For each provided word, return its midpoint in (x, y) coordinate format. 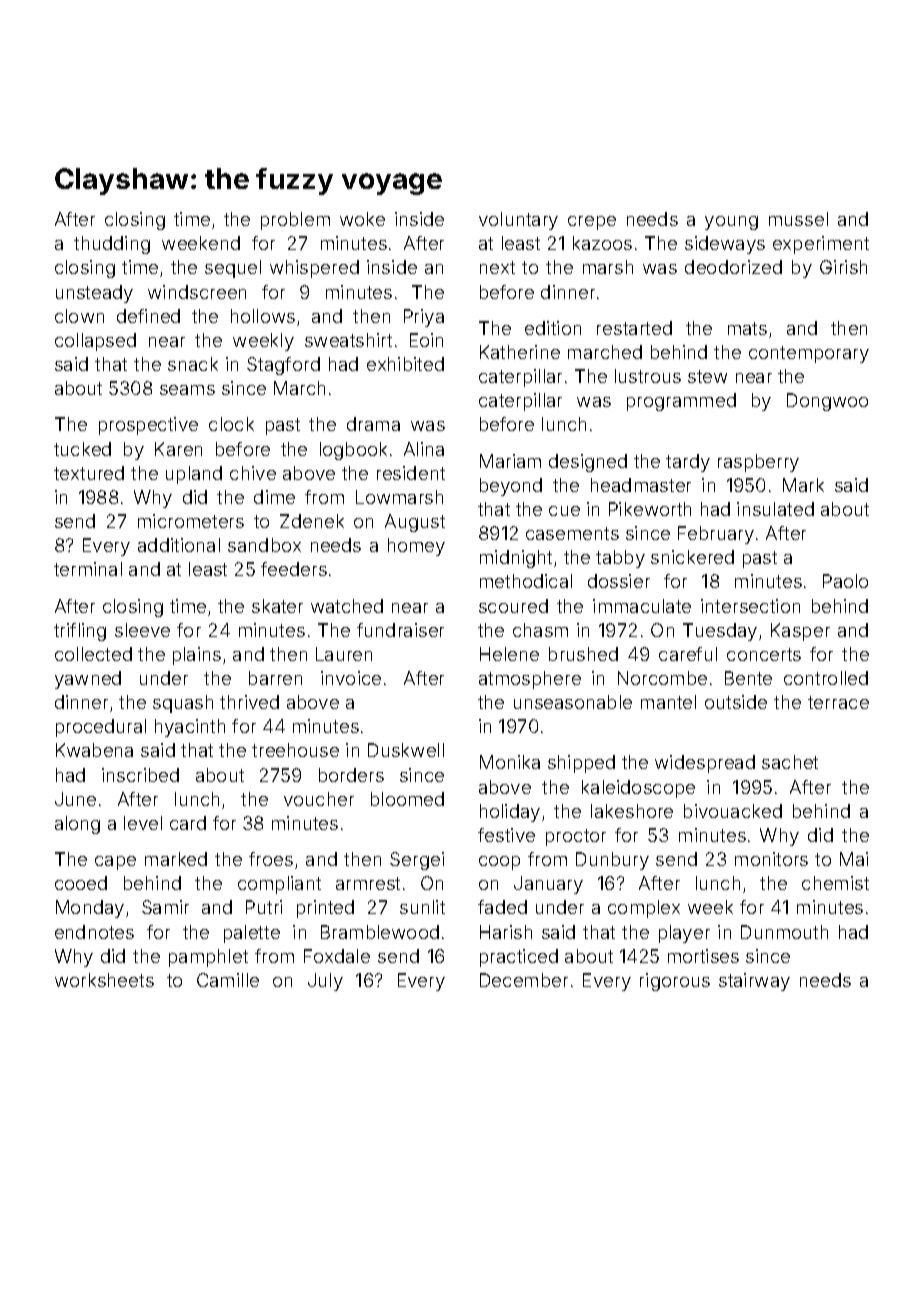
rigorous (675, 982)
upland (194, 475)
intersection (750, 606)
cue (564, 511)
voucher (319, 799)
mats (747, 328)
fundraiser (400, 630)
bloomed (407, 799)
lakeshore (632, 811)
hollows (263, 316)
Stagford (283, 366)
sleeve (142, 630)
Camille (228, 980)
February (716, 535)
